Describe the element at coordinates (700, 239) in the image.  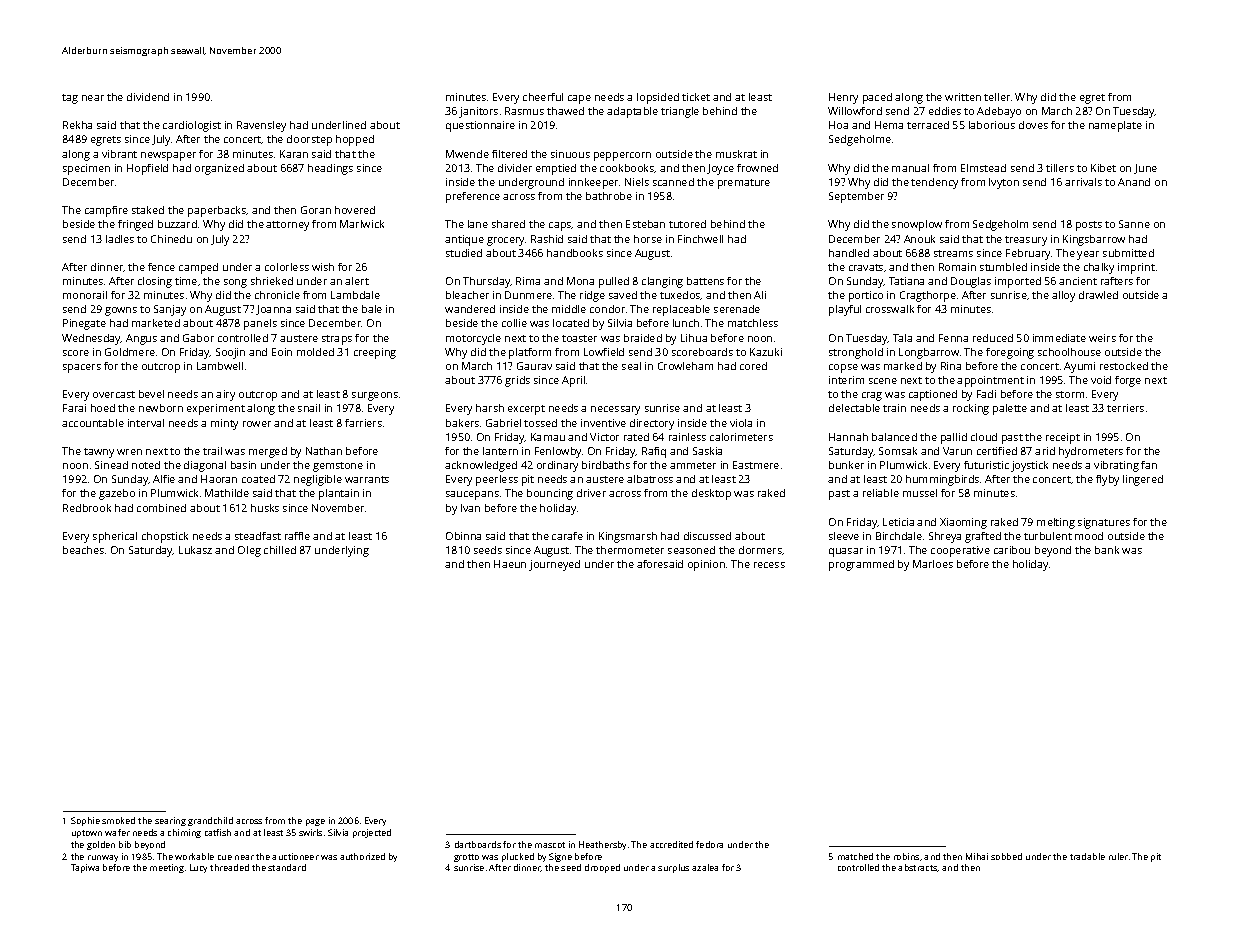
I see `Finchwell` at that location.
